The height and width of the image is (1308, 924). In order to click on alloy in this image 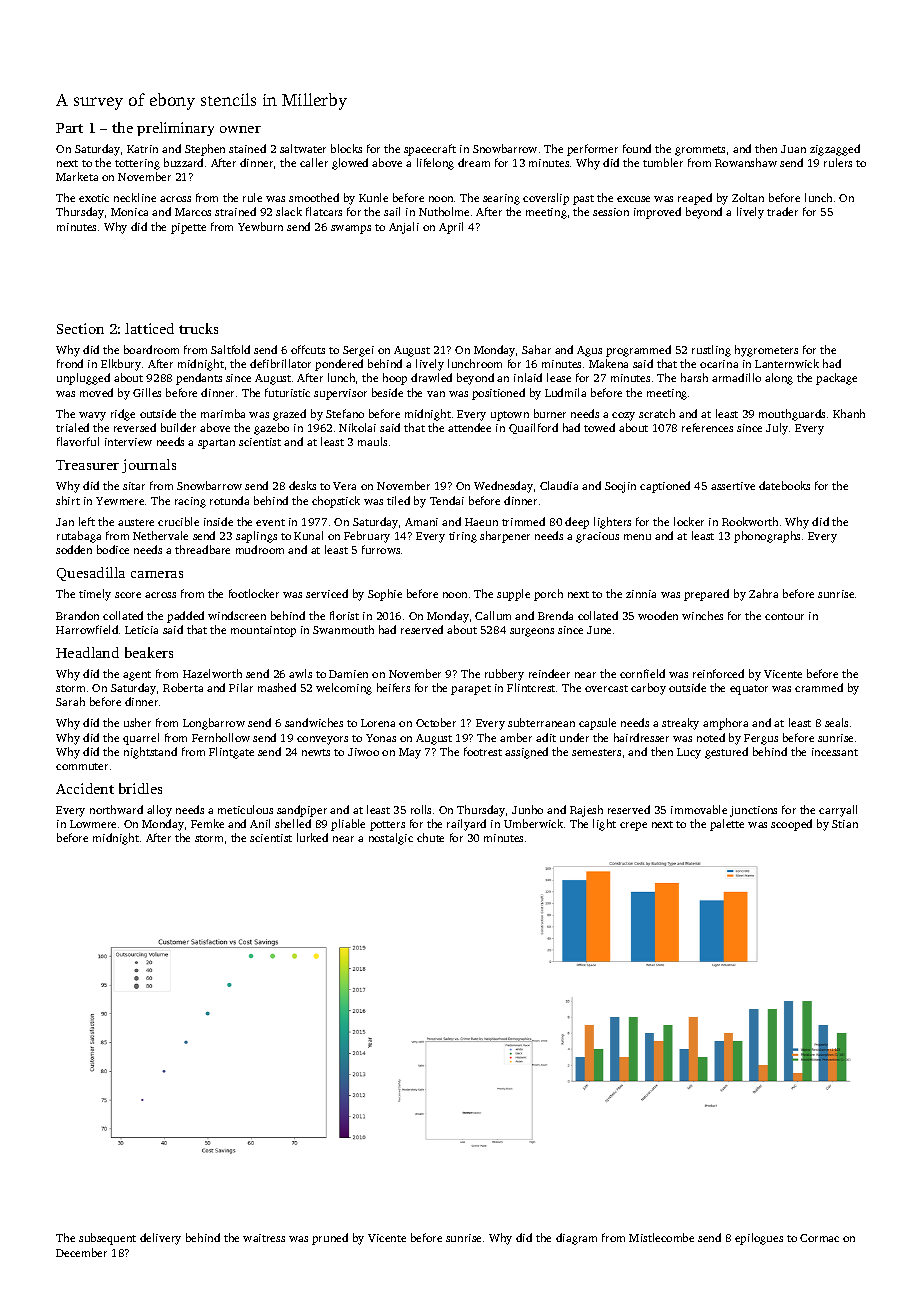, I will do `click(159, 811)`.
